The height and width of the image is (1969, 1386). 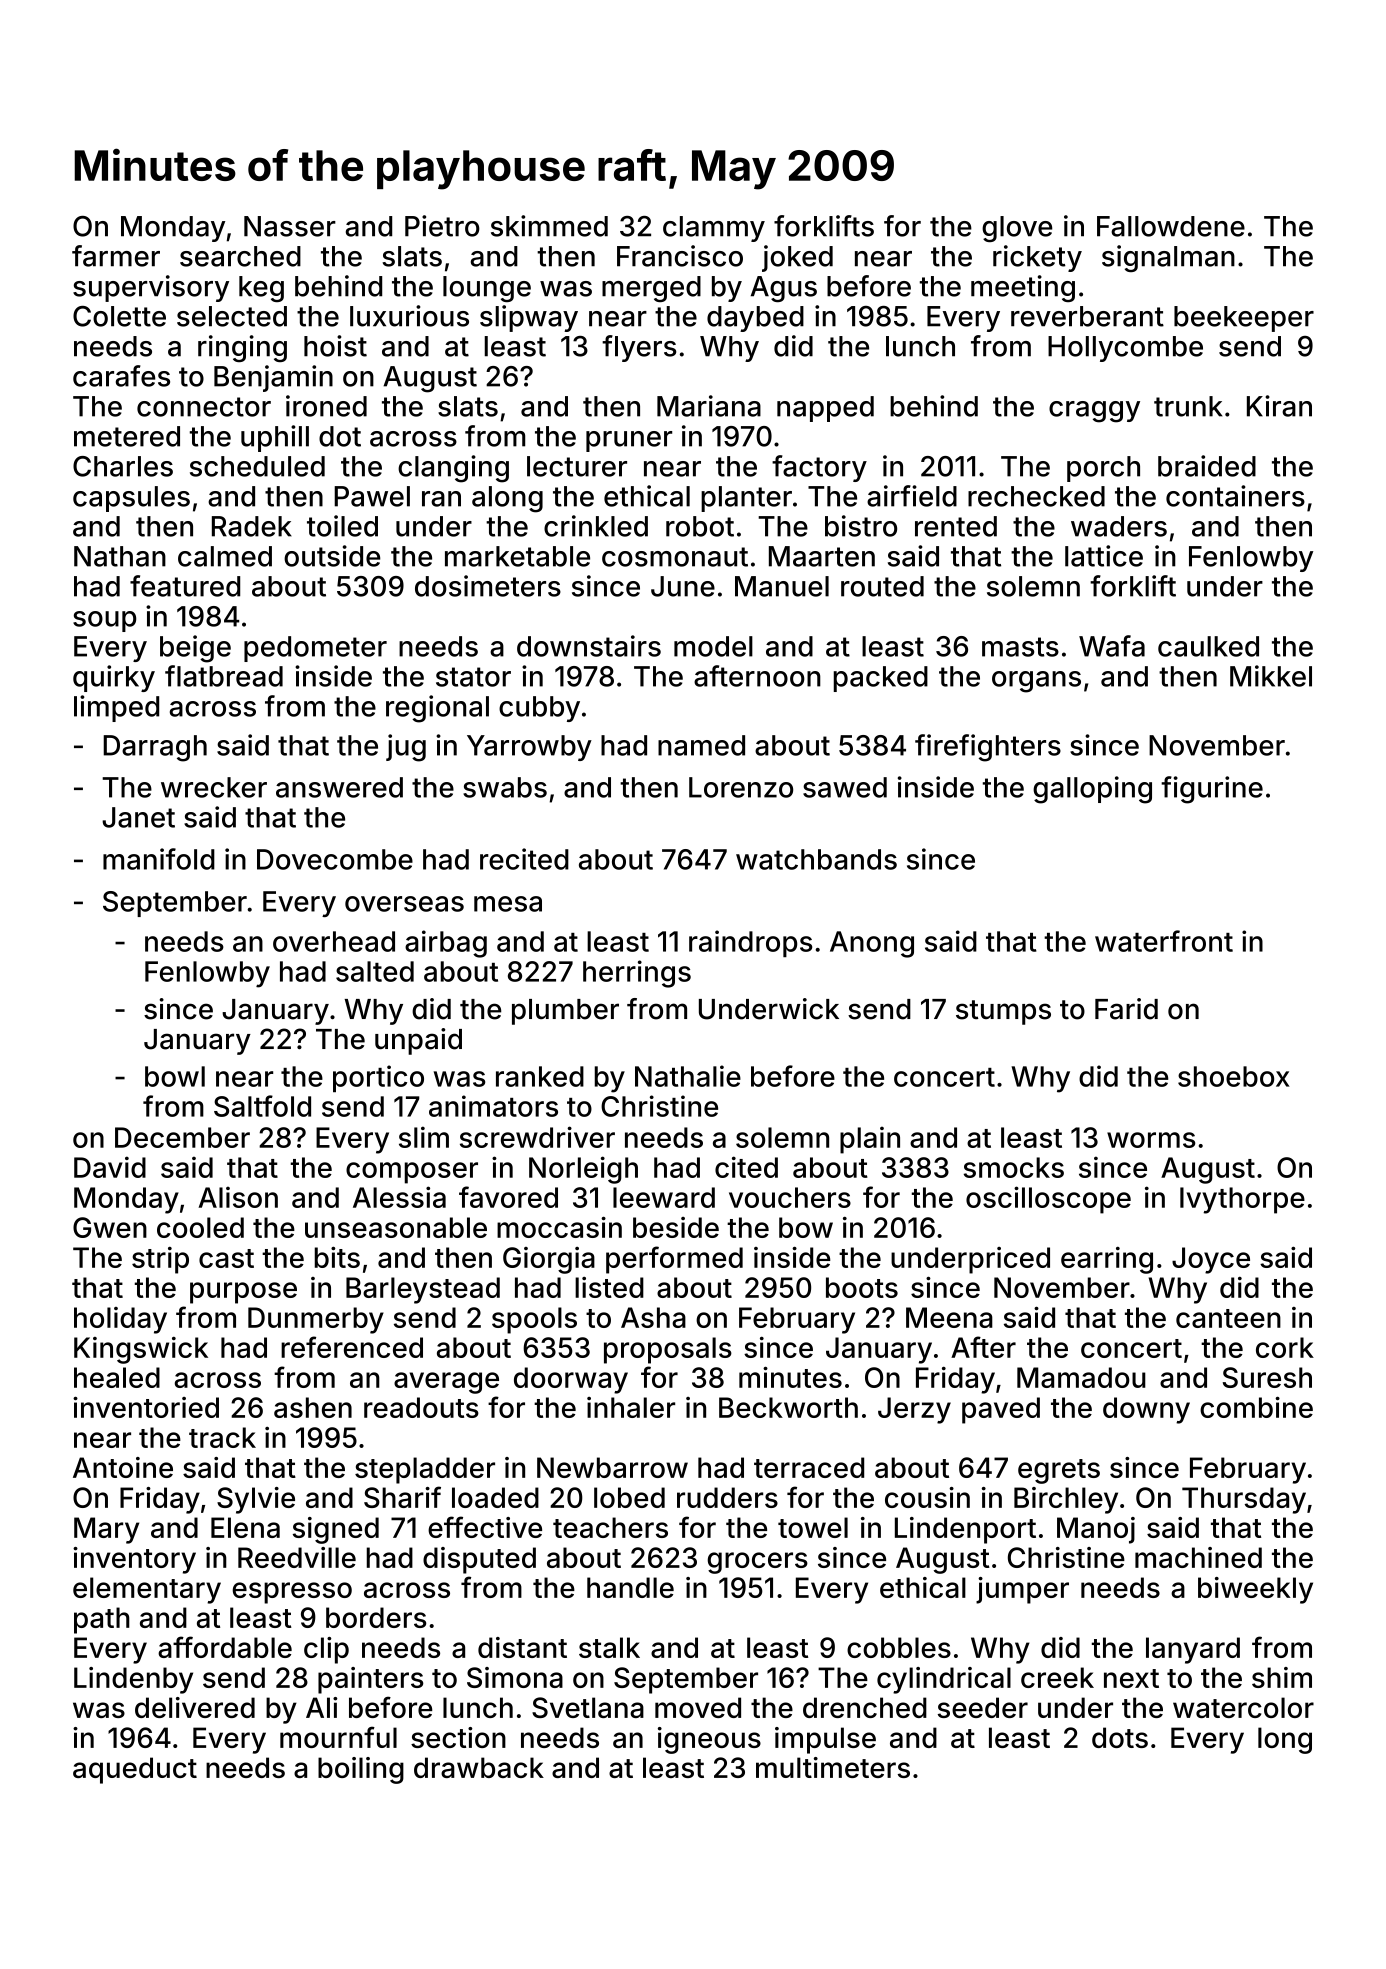 What do you see at coordinates (1059, 1471) in the image?
I see `egrets` at bounding box center [1059, 1471].
